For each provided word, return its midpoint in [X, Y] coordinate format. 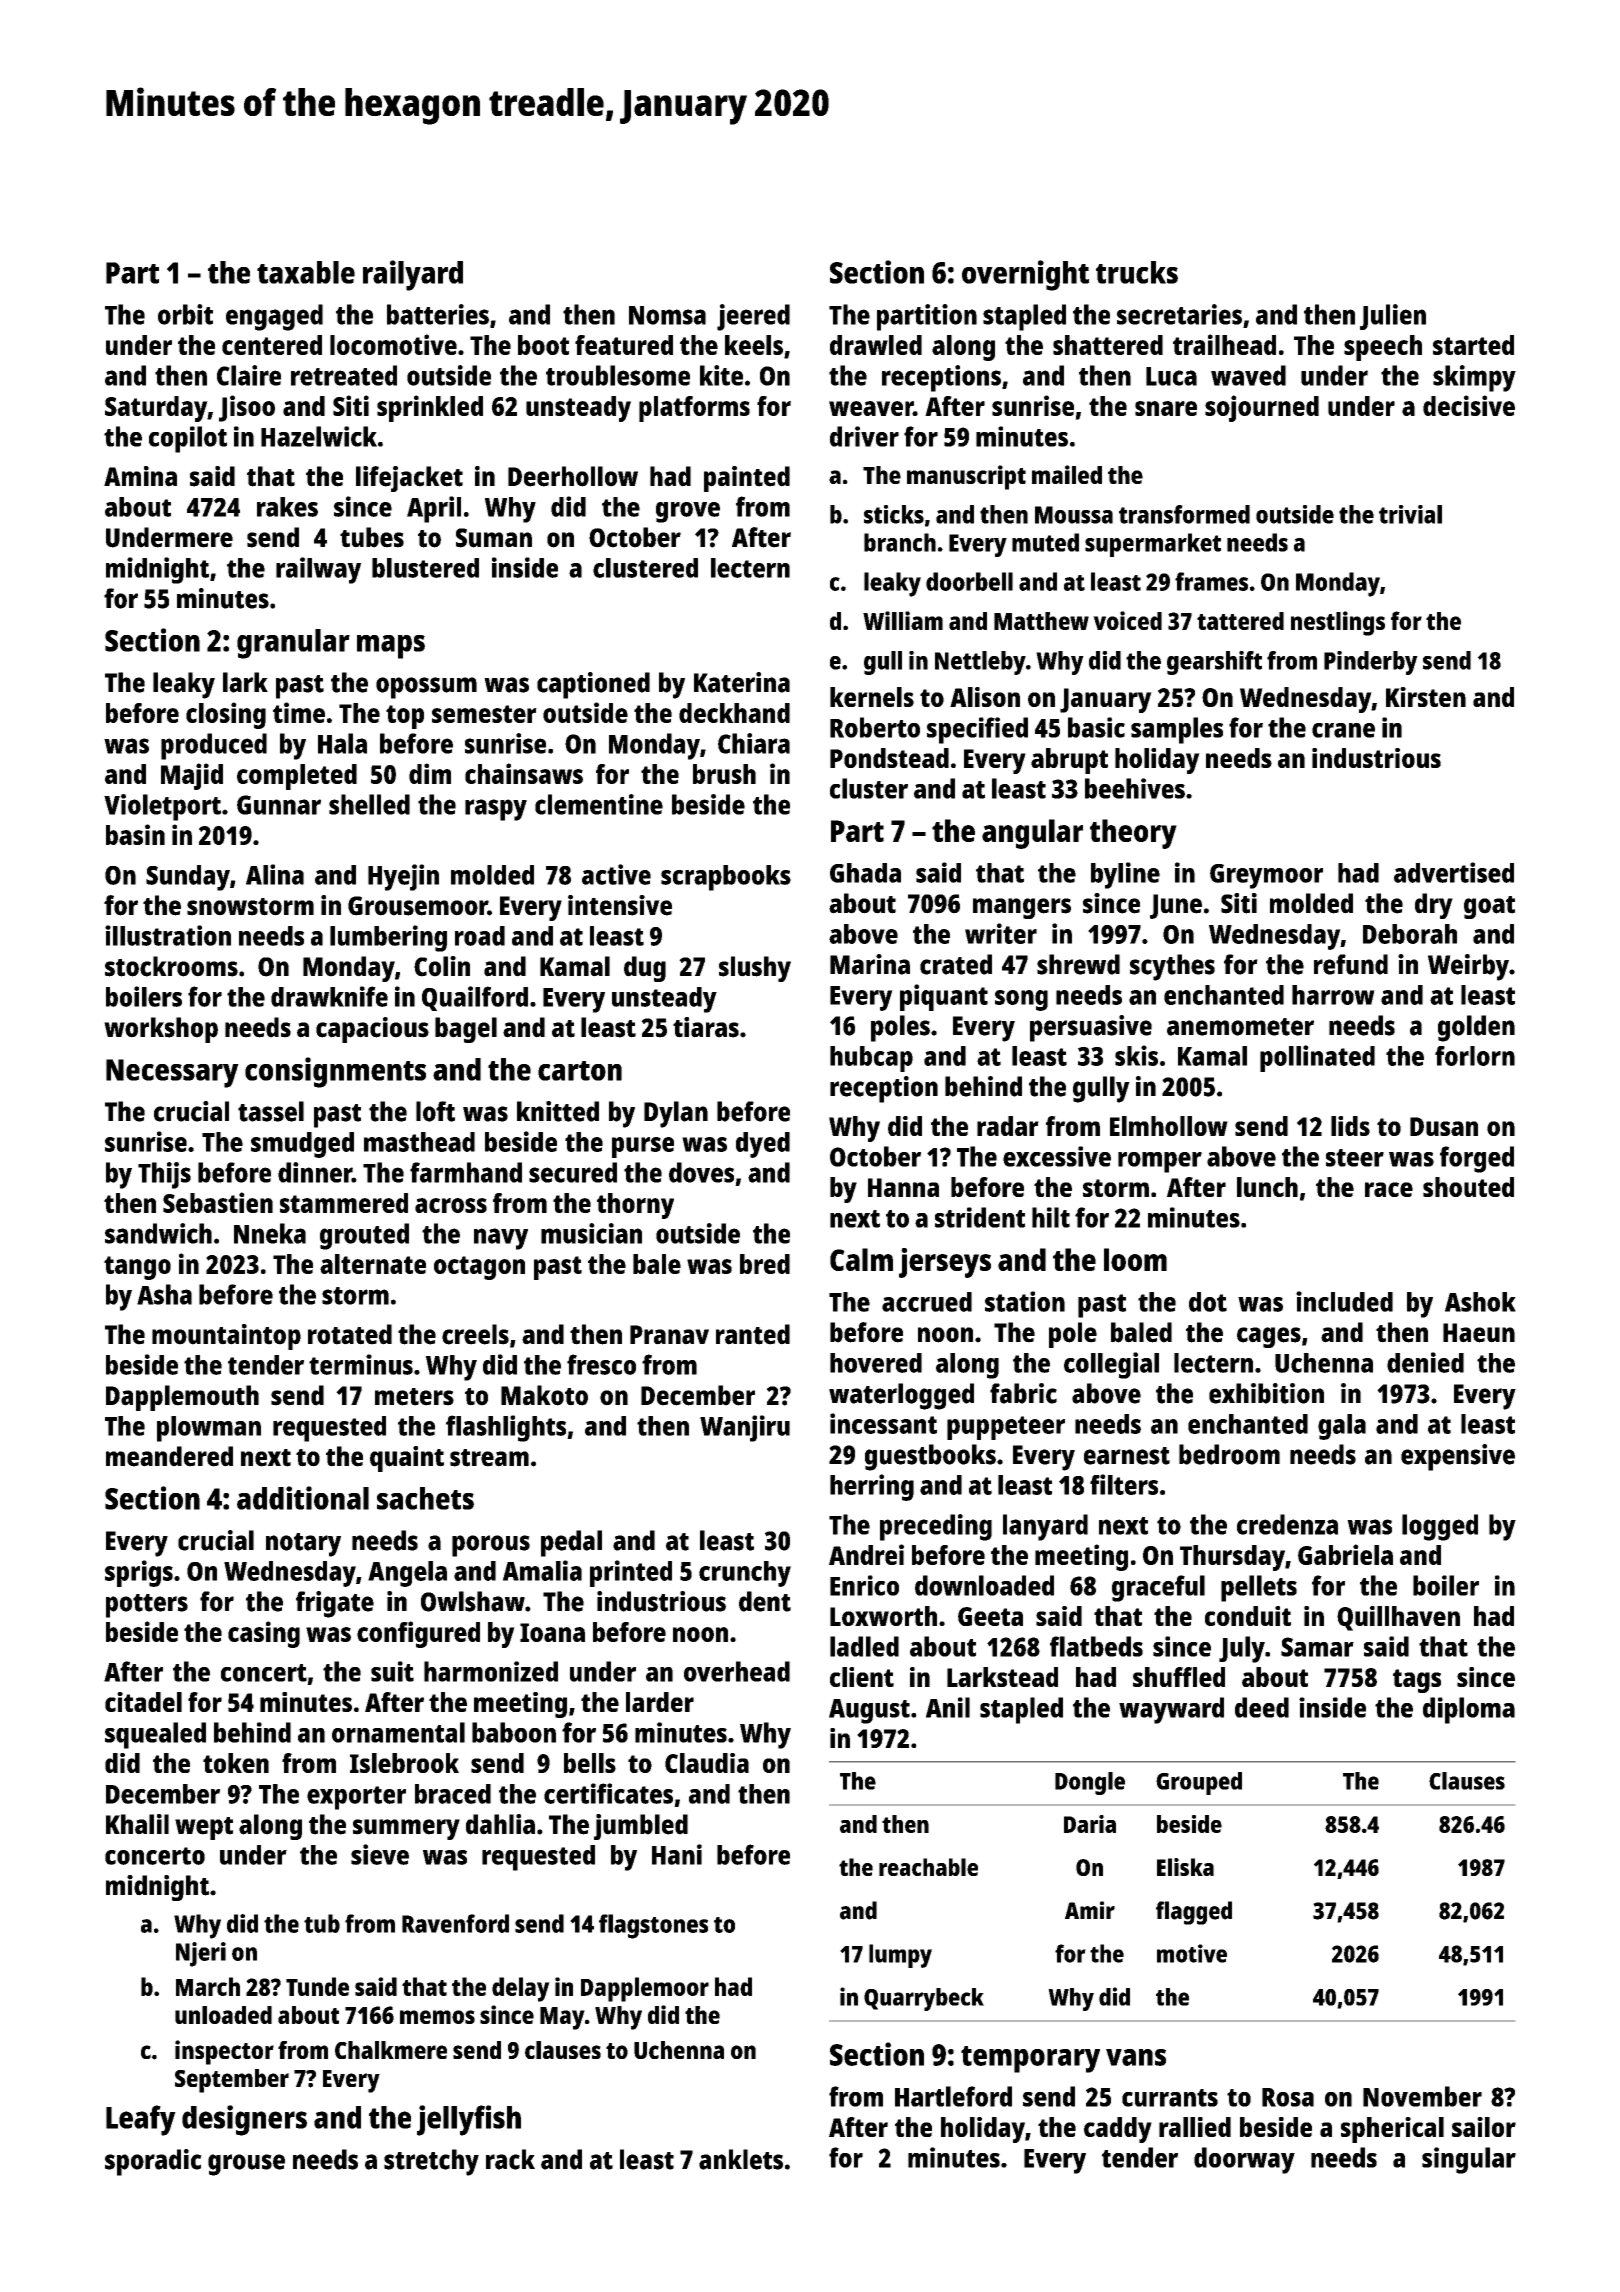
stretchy [431, 2162]
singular [1469, 2160]
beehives [1135, 788]
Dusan [1444, 1126]
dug [645, 969]
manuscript [966, 477]
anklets [741, 2159]
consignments [335, 1072]
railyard [413, 275]
